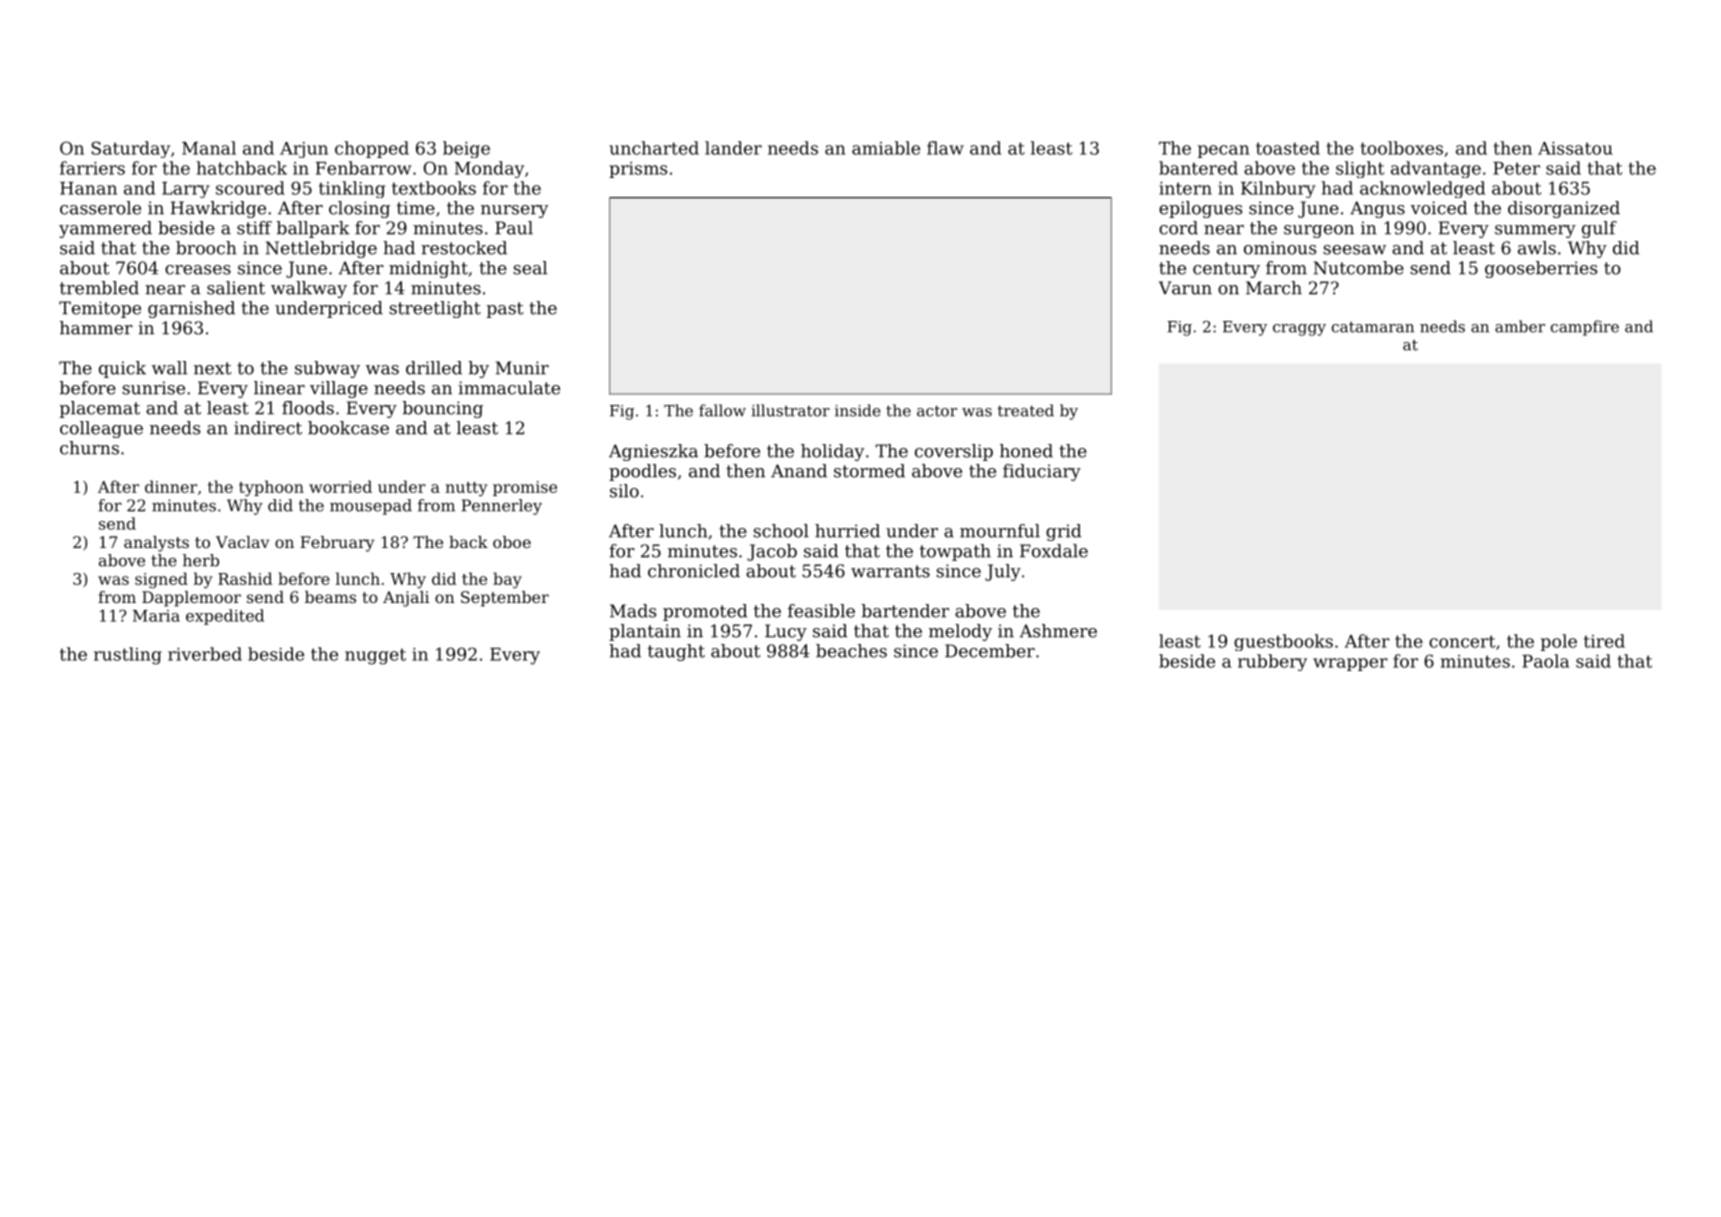 The image size is (1721, 1217). I want to click on grid, so click(1063, 532).
